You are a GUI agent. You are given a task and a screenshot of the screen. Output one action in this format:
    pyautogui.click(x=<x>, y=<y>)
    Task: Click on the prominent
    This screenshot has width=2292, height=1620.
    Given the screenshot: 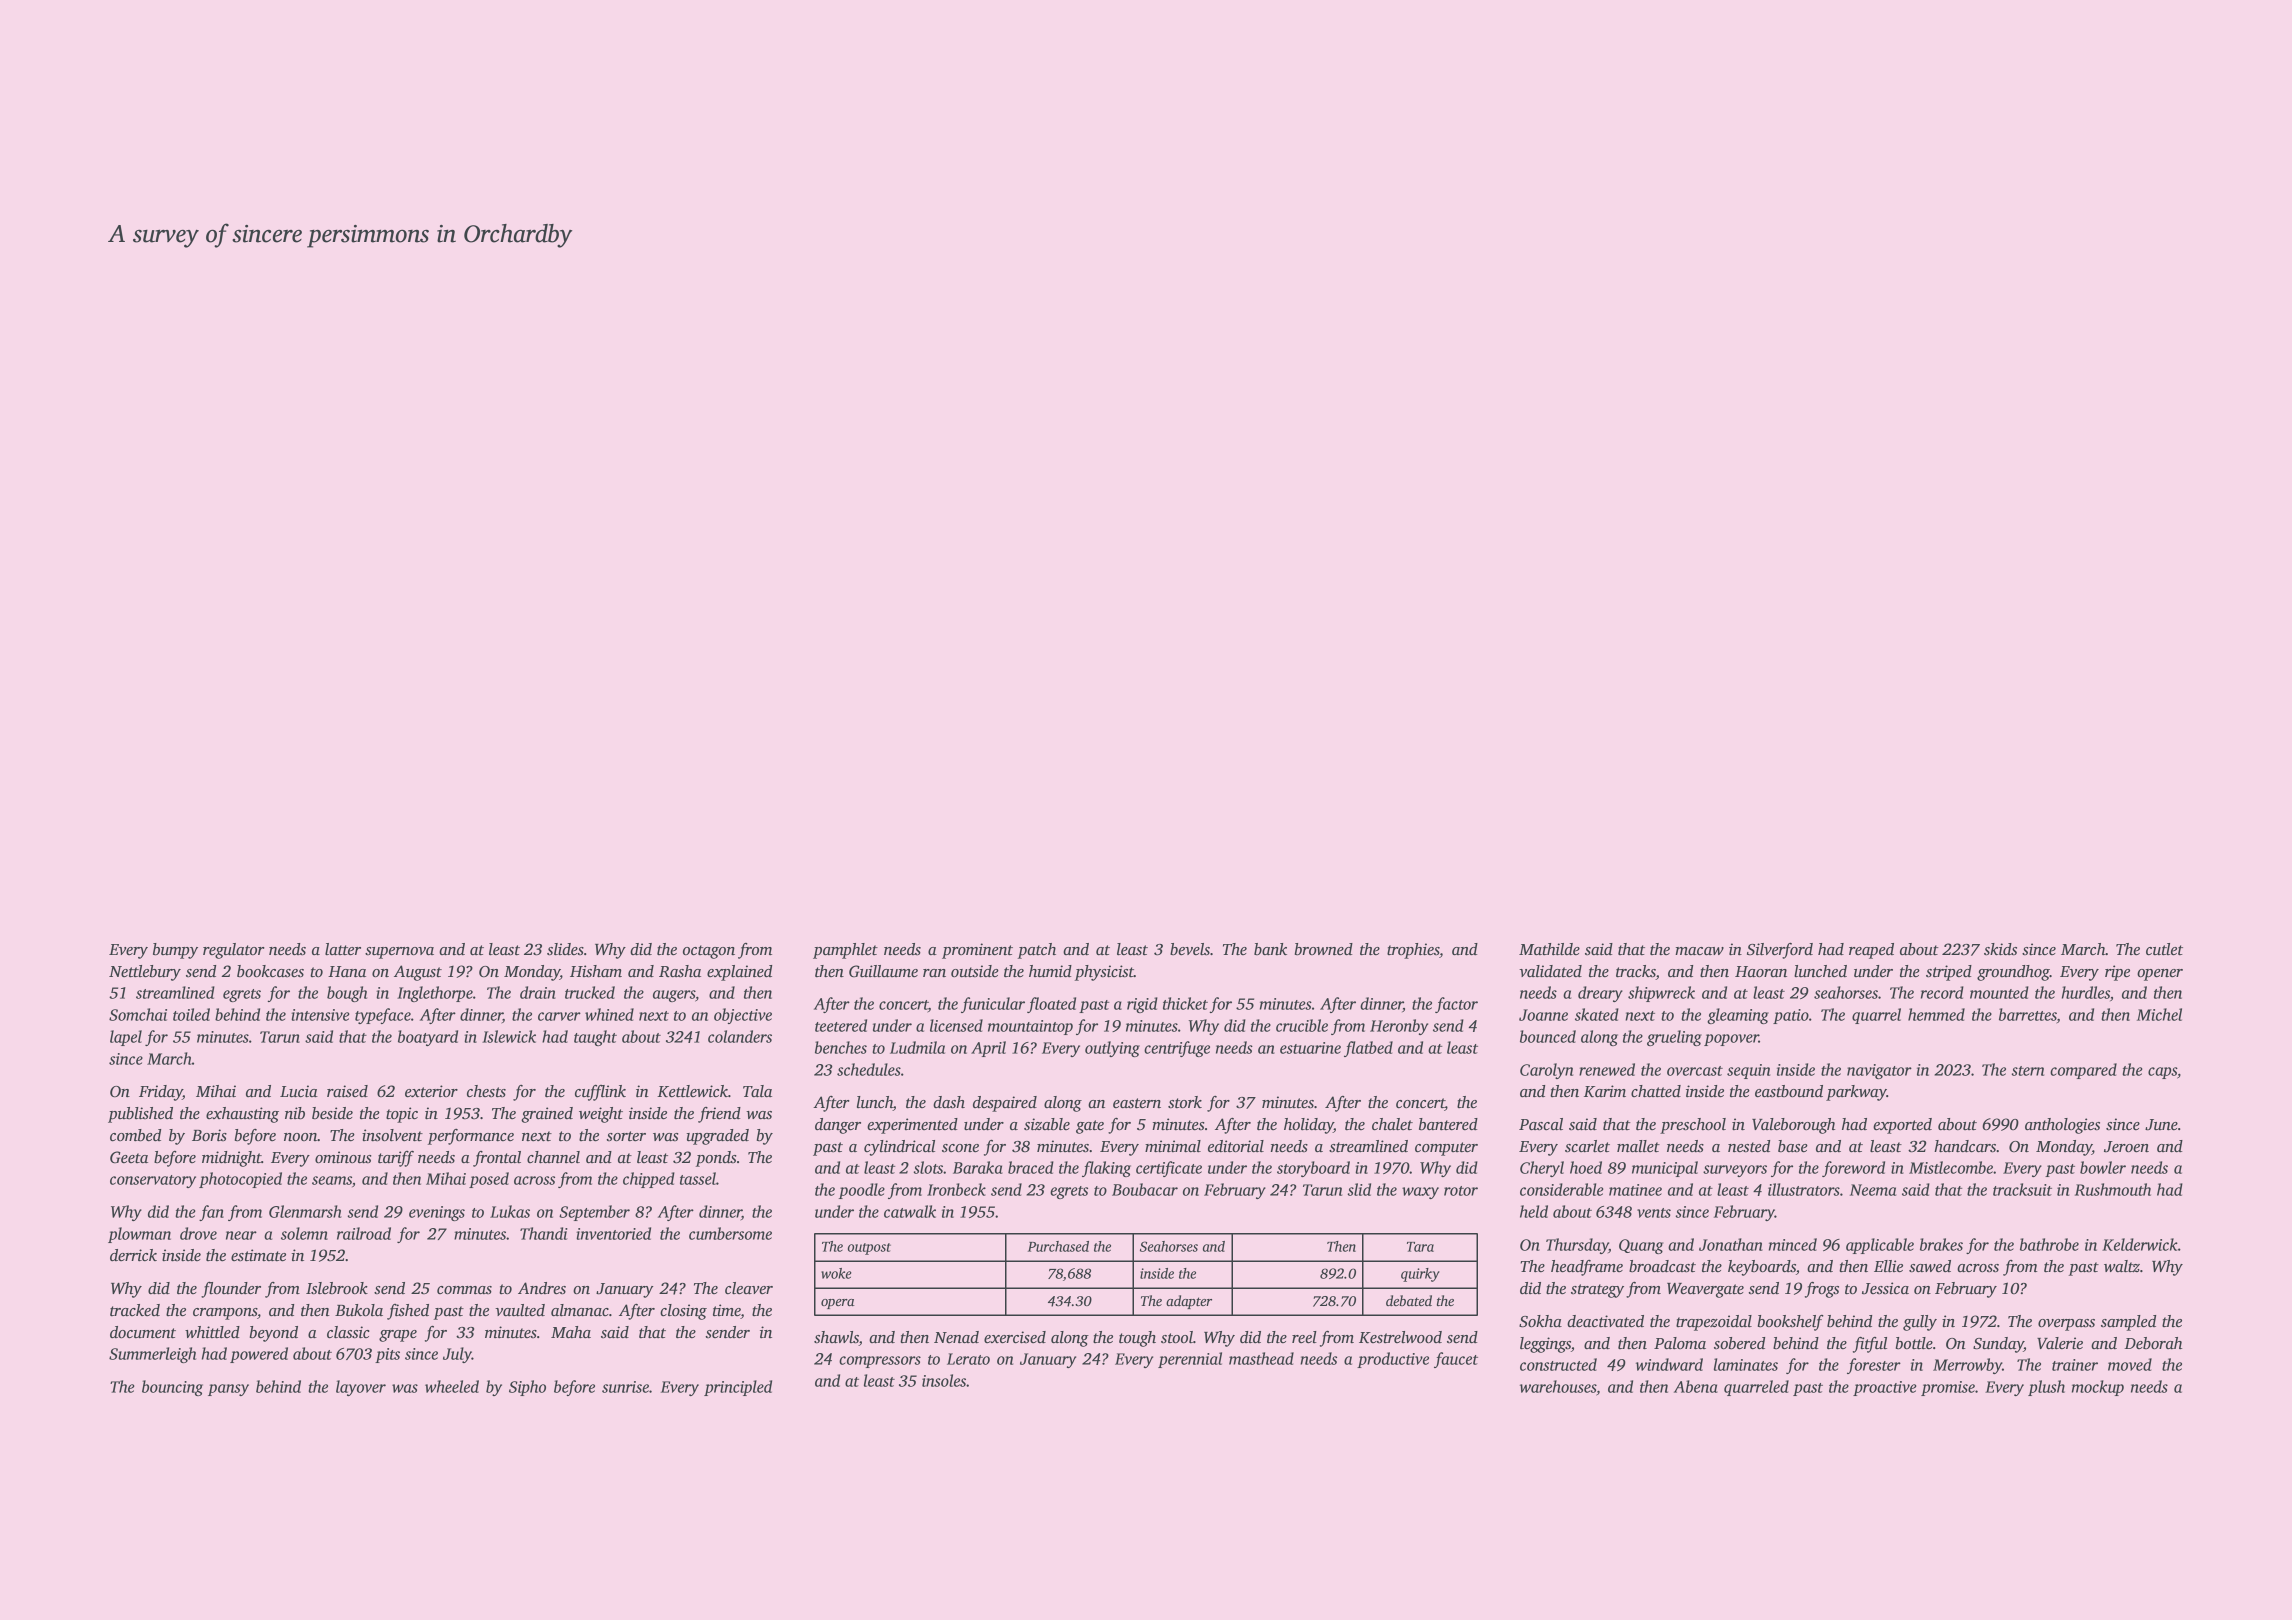 What is the action you would take?
    pyautogui.click(x=977, y=951)
